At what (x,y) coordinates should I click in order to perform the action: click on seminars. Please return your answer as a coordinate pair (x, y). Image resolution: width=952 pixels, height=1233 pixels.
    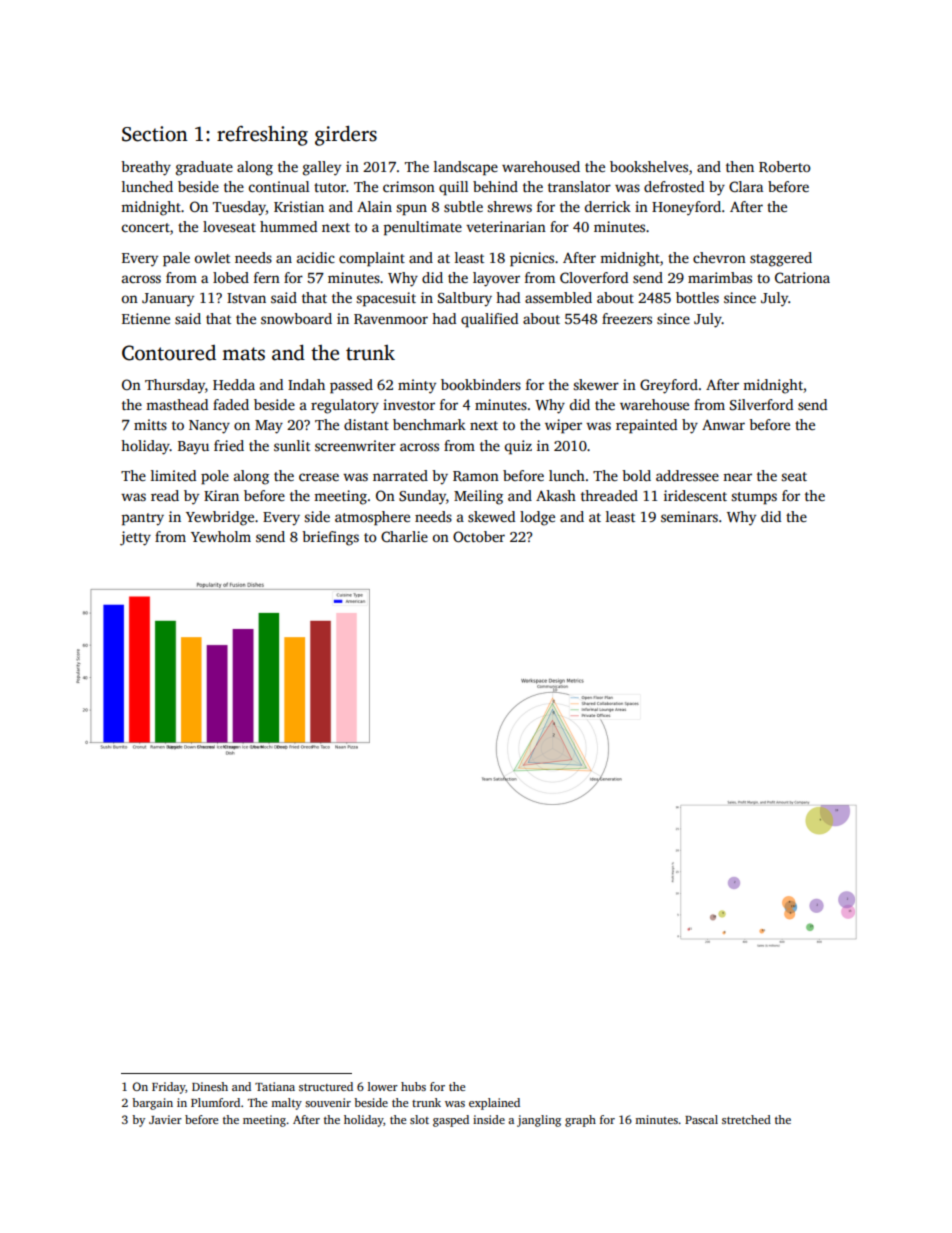
    Looking at the image, I should click on (689, 516).
